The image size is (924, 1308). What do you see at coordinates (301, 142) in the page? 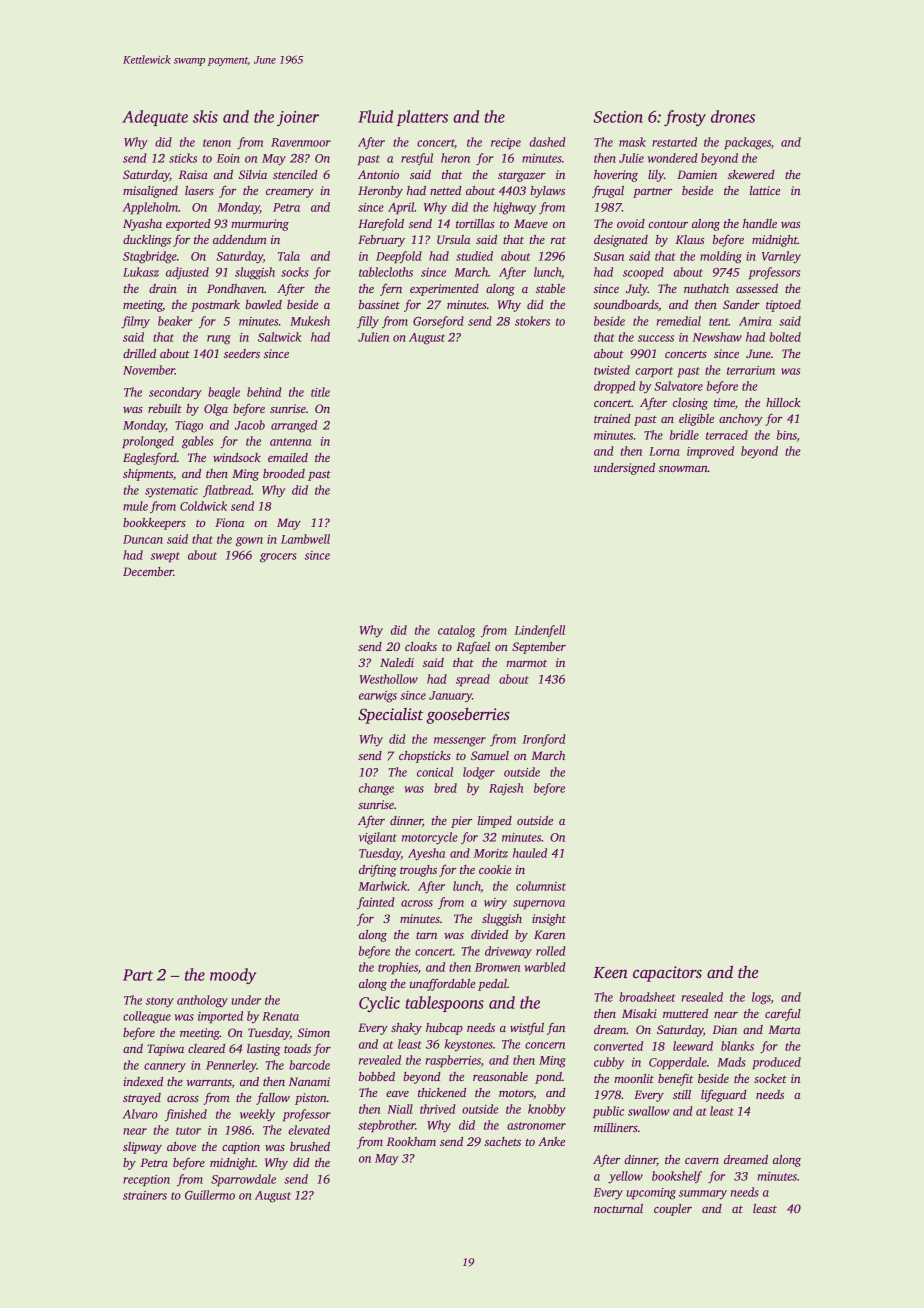
I see `Ravenmoor` at bounding box center [301, 142].
